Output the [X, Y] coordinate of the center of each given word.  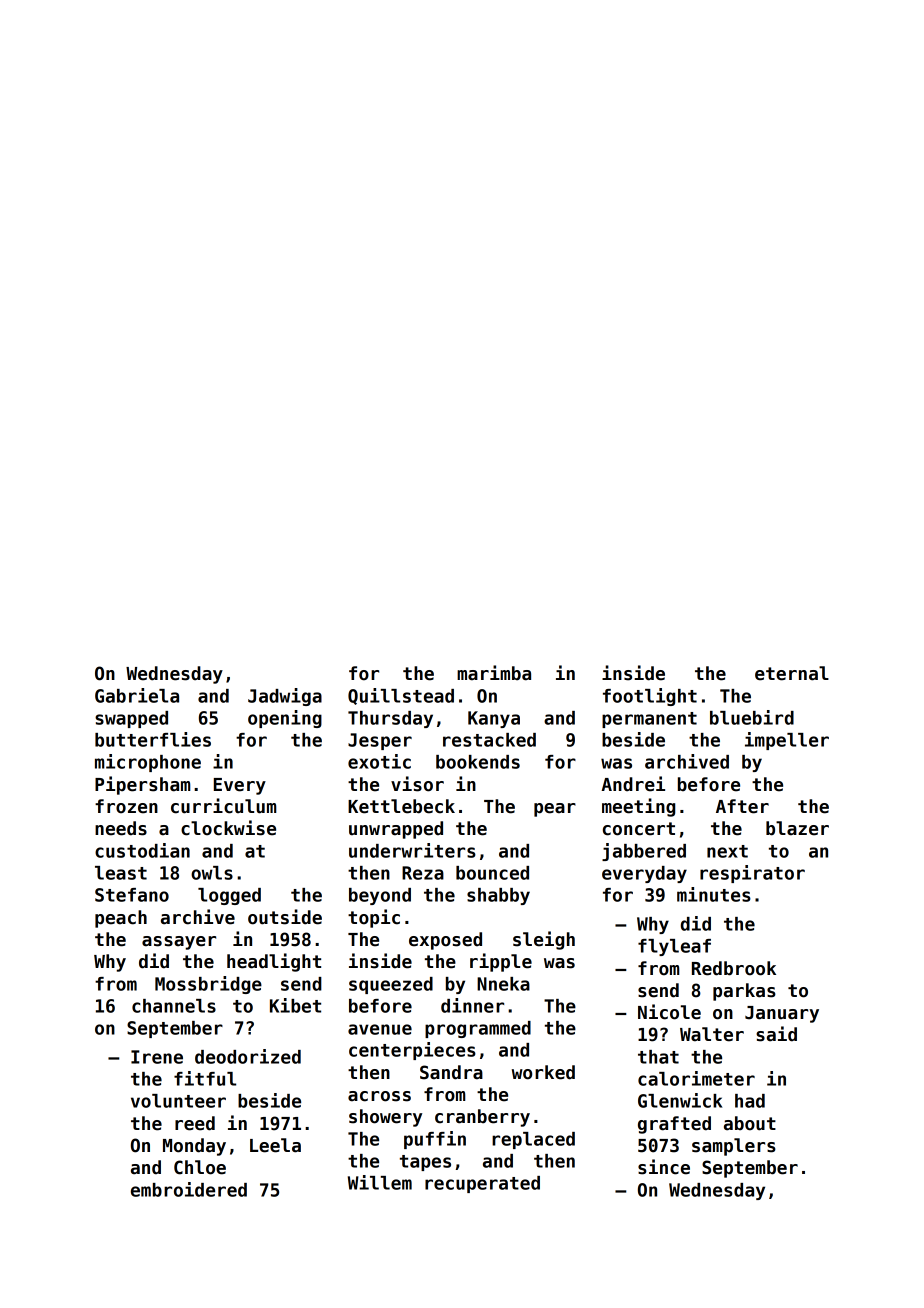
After [742, 806]
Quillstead [401, 696]
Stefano [132, 895]
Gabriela [137, 695]
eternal [792, 673]
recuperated [482, 1184]
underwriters [412, 850]
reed [195, 1123]
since [664, 1167]
